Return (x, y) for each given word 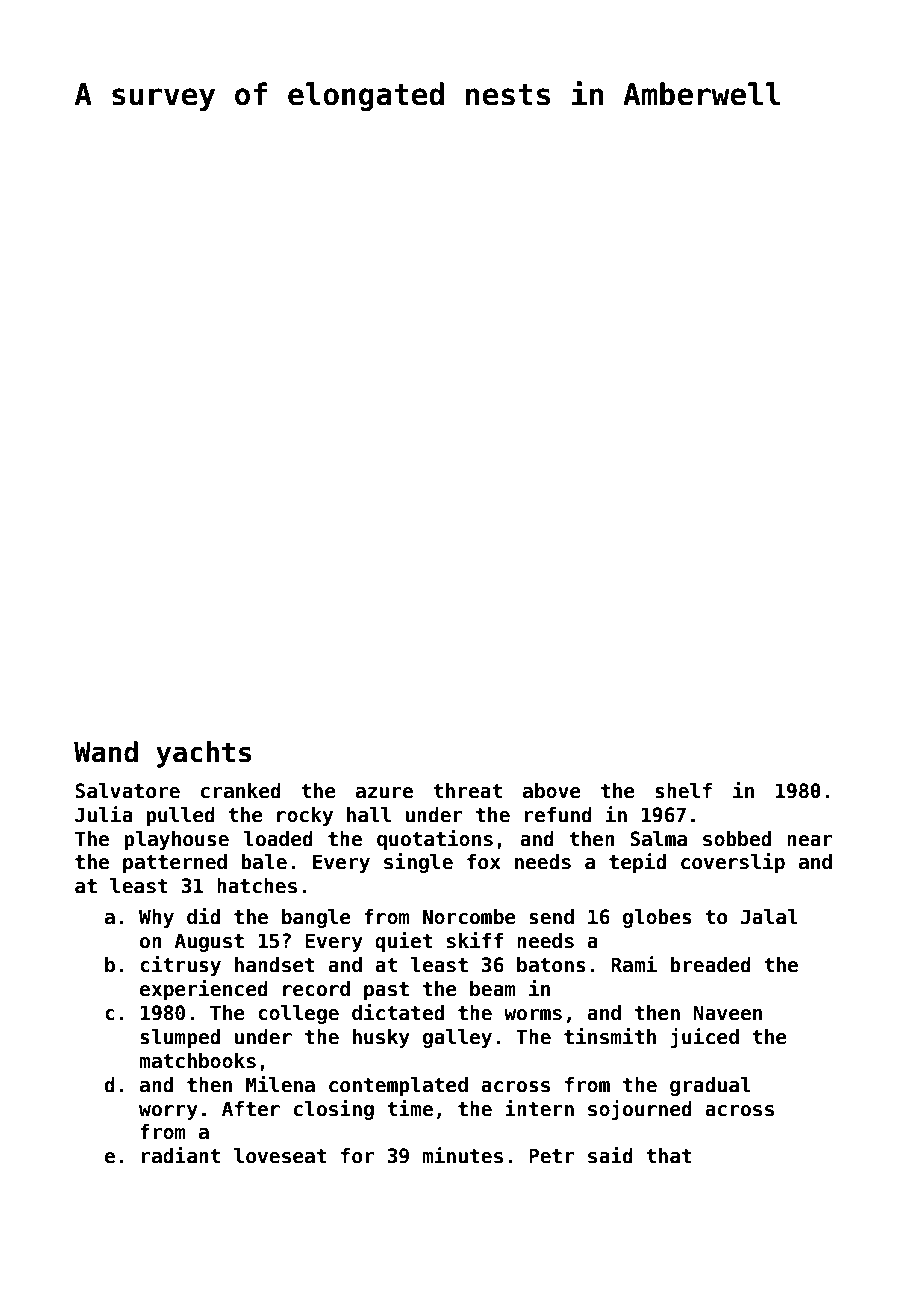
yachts (203, 754)
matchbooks (197, 1061)
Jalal (769, 917)
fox (484, 862)
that (669, 1156)
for (357, 1156)
